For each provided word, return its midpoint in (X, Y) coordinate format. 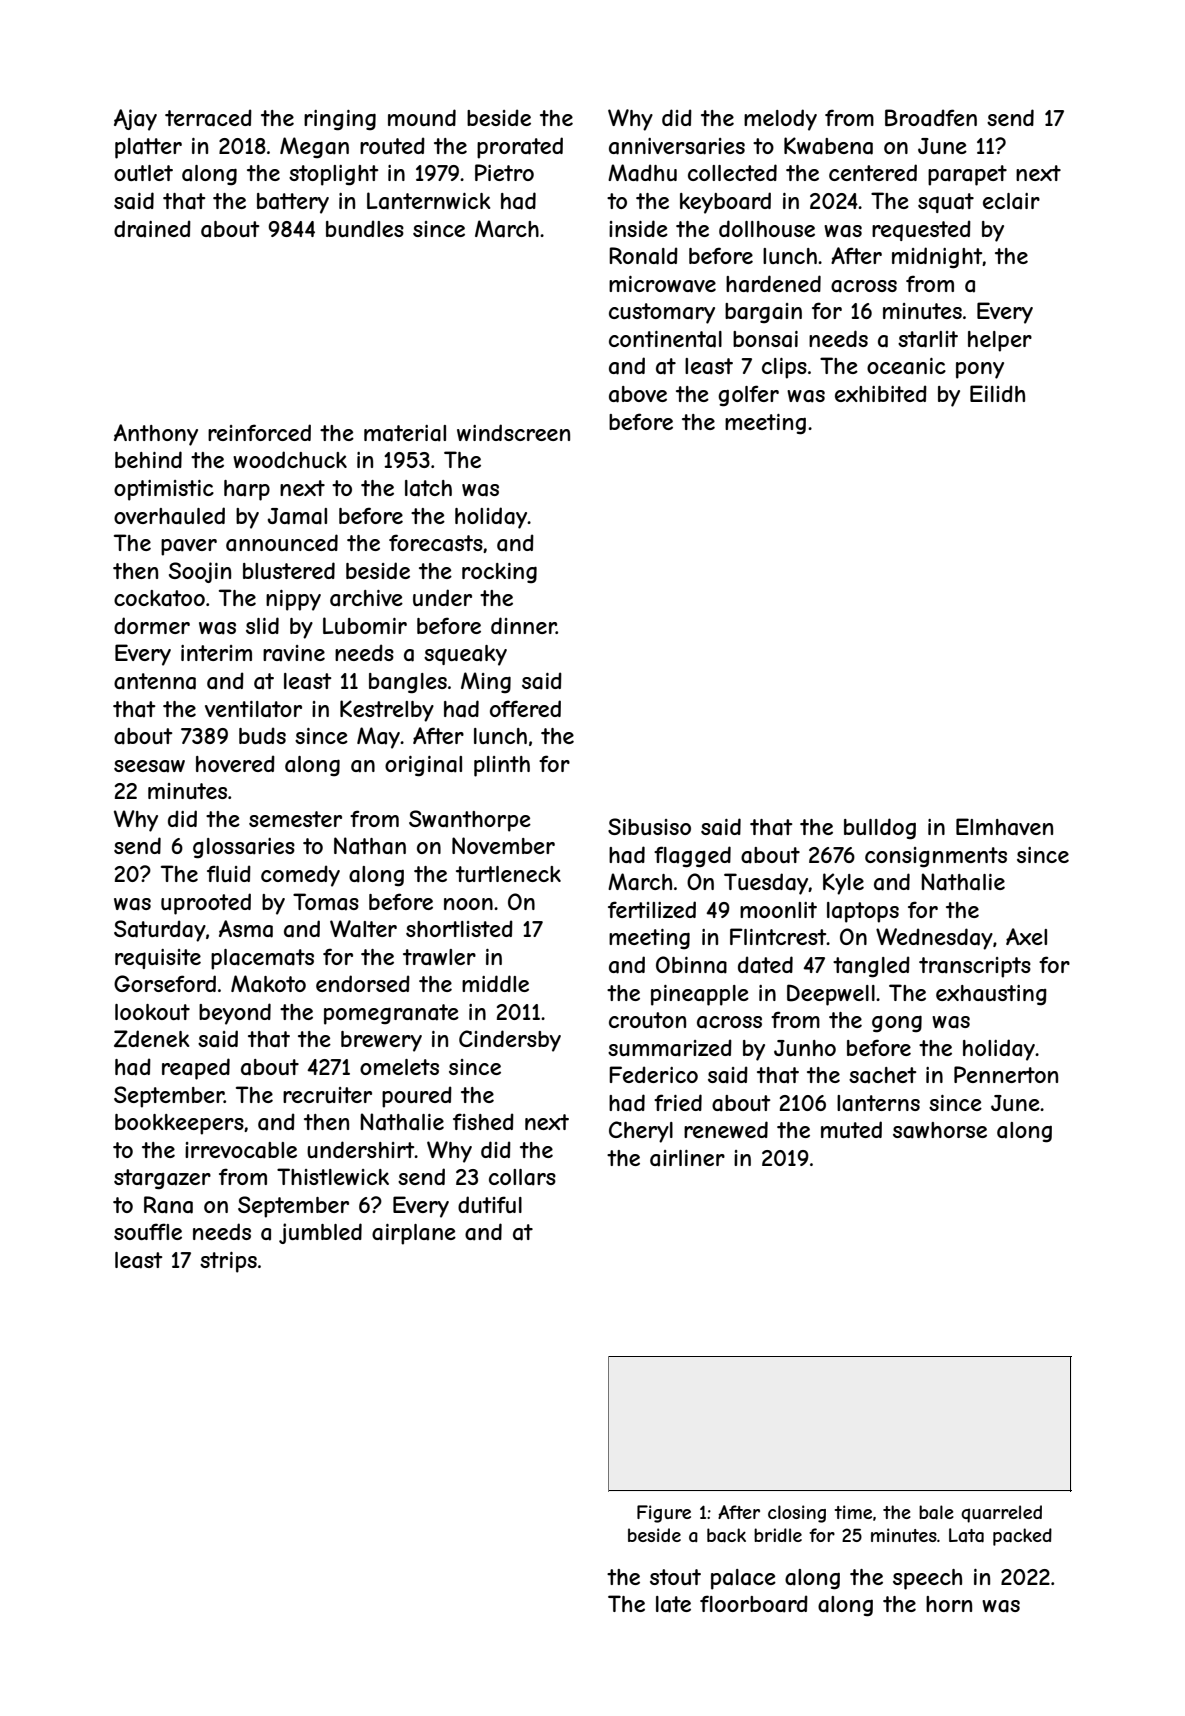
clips (784, 368)
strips (228, 1262)
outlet (143, 173)
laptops (863, 912)
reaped (196, 1069)
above (638, 394)
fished (483, 1121)
